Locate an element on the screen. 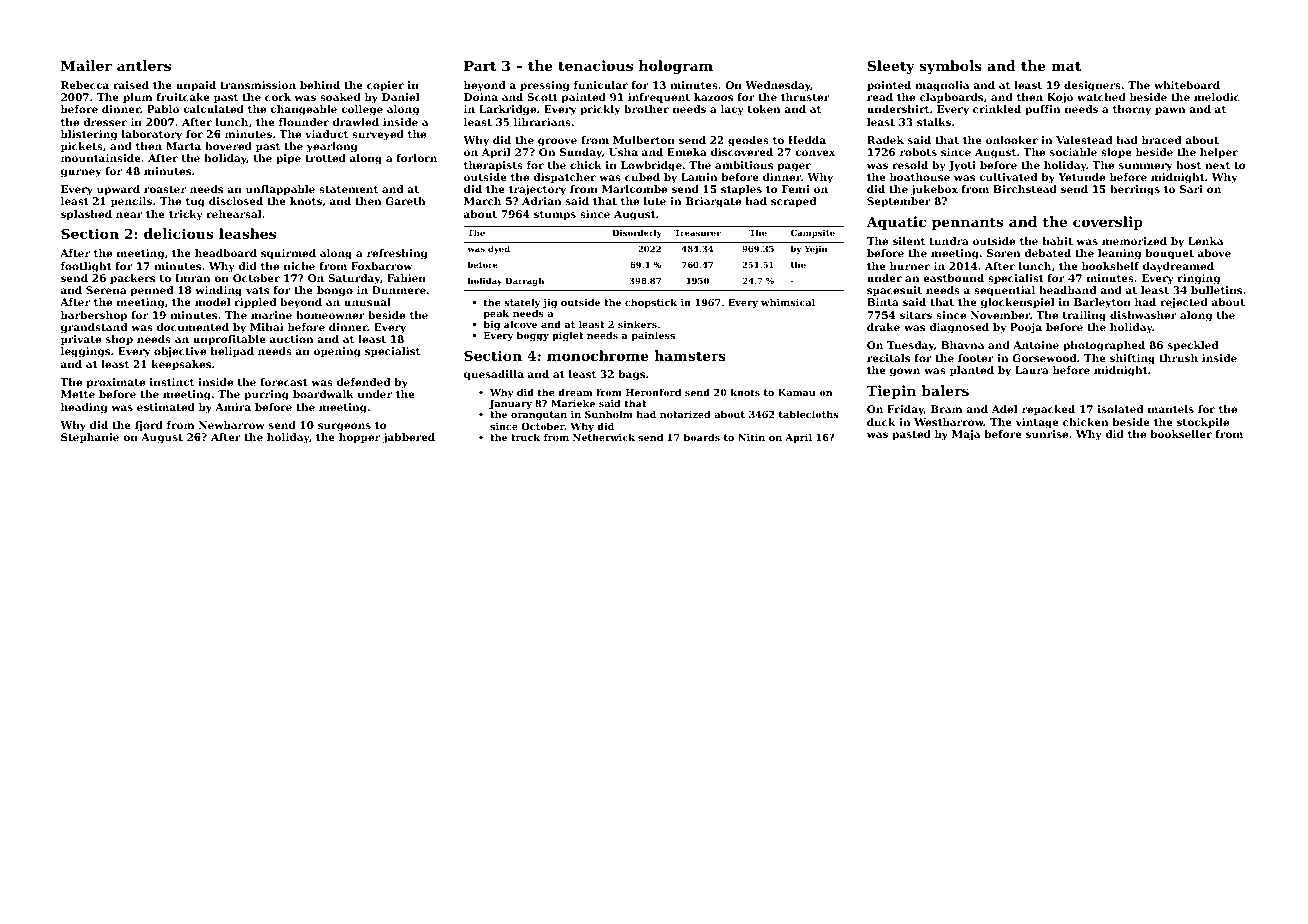 Image resolution: width=1308 pixels, height=924 pixels. bookseller is located at coordinates (1181, 434).
